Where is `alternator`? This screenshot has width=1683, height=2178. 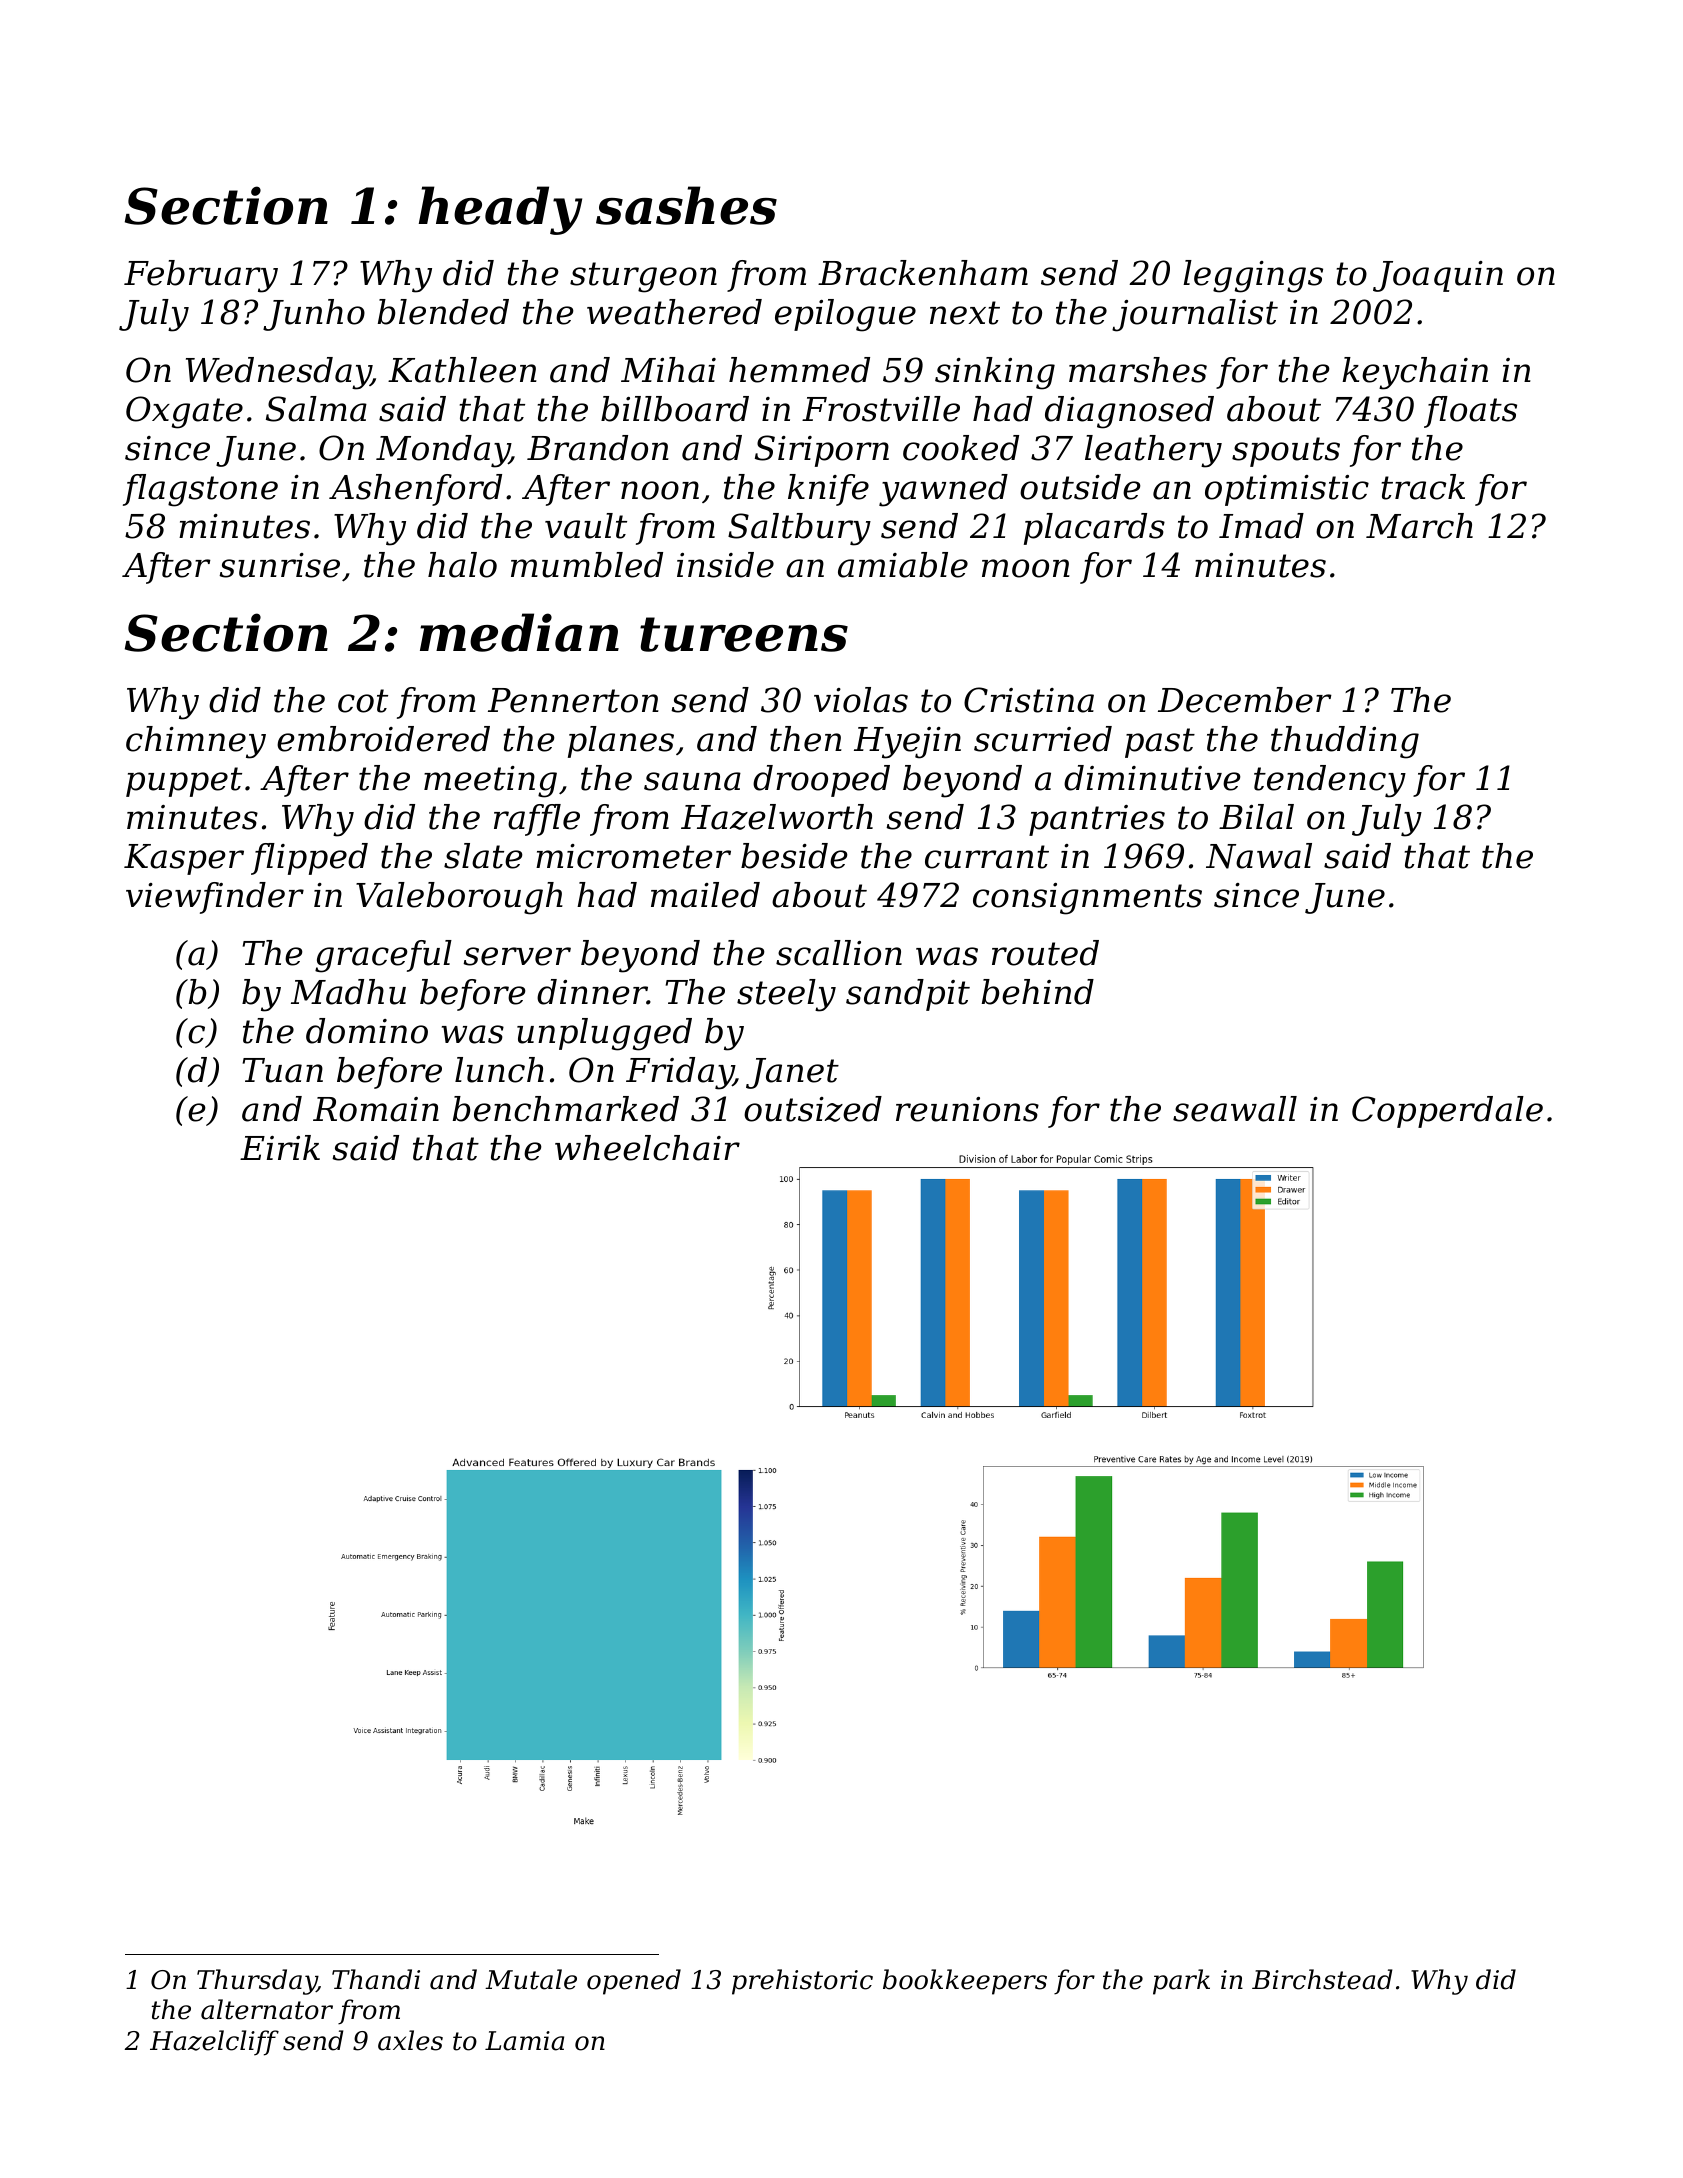 alternator is located at coordinates (267, 2009).
